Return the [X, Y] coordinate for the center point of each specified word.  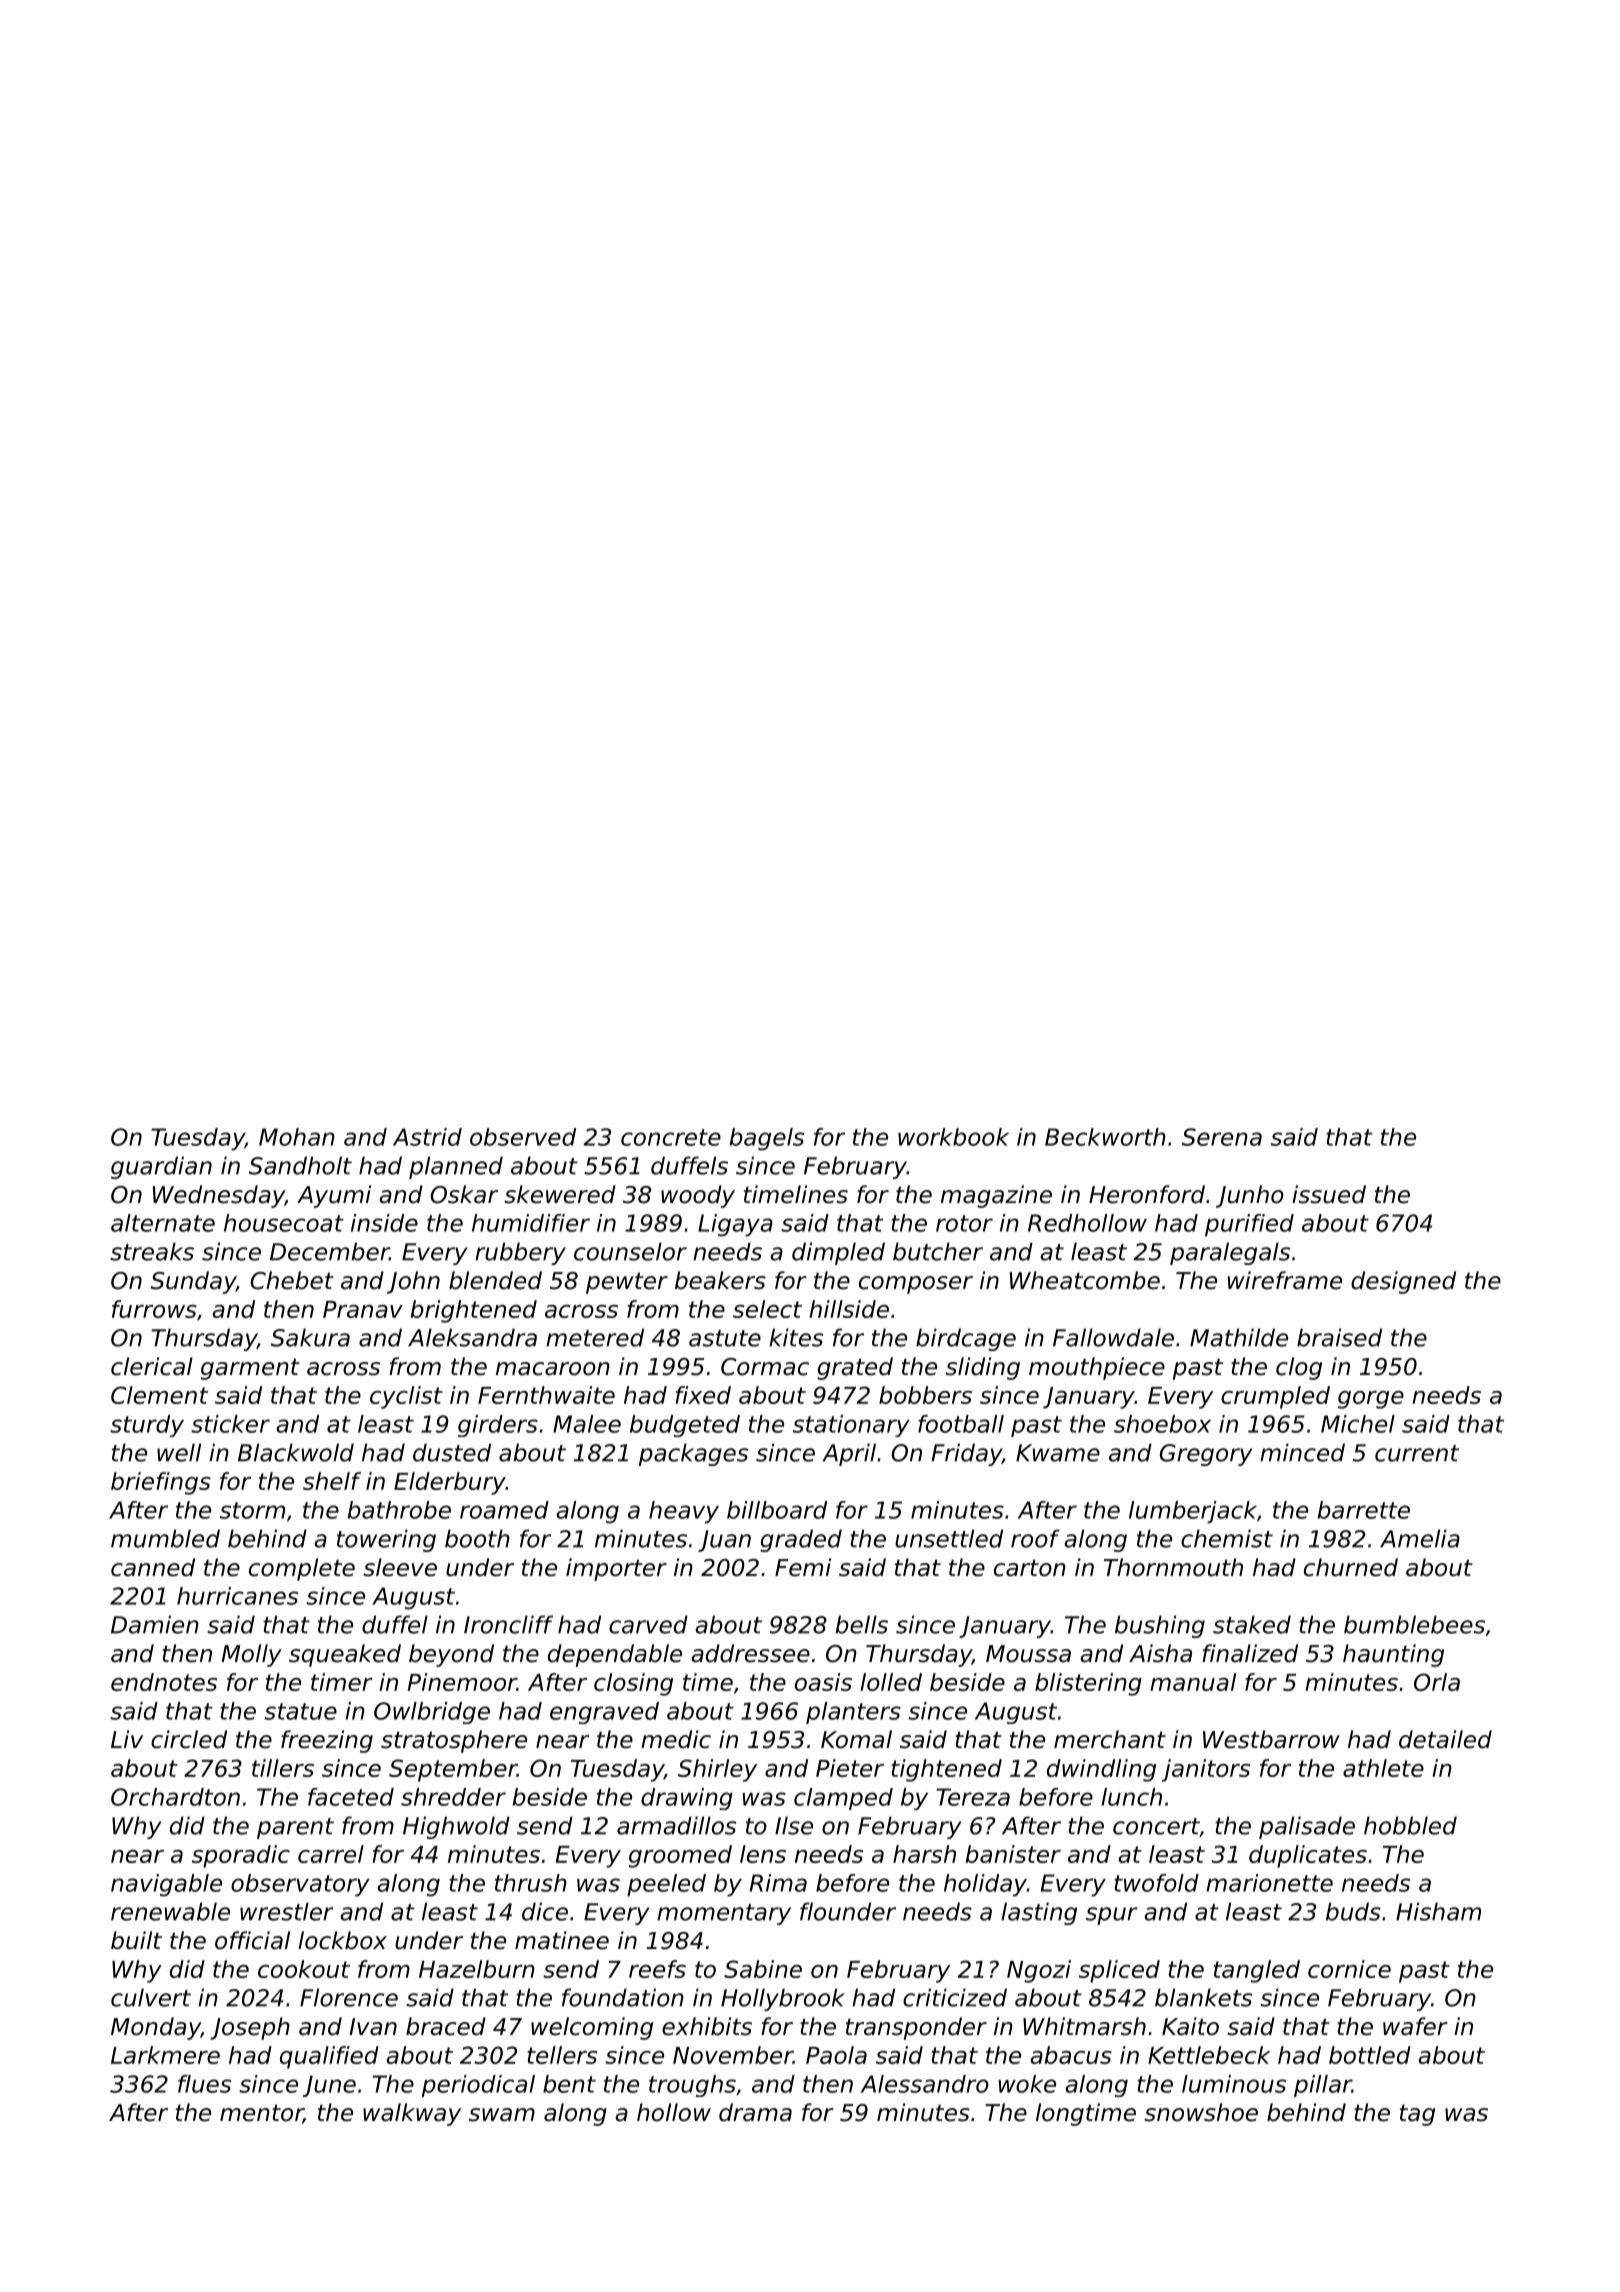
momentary [724, 1914]
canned [153, 1567]
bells [861, 1624]
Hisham [1438, 1911]
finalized [1250, 1653]
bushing [1160, 1626]
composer [916, 1285]
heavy [684, 1512]
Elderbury [450, 1483]
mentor [261, 2114]
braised [1339, 1337]
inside [384, 1223]
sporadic [241, 1856]
